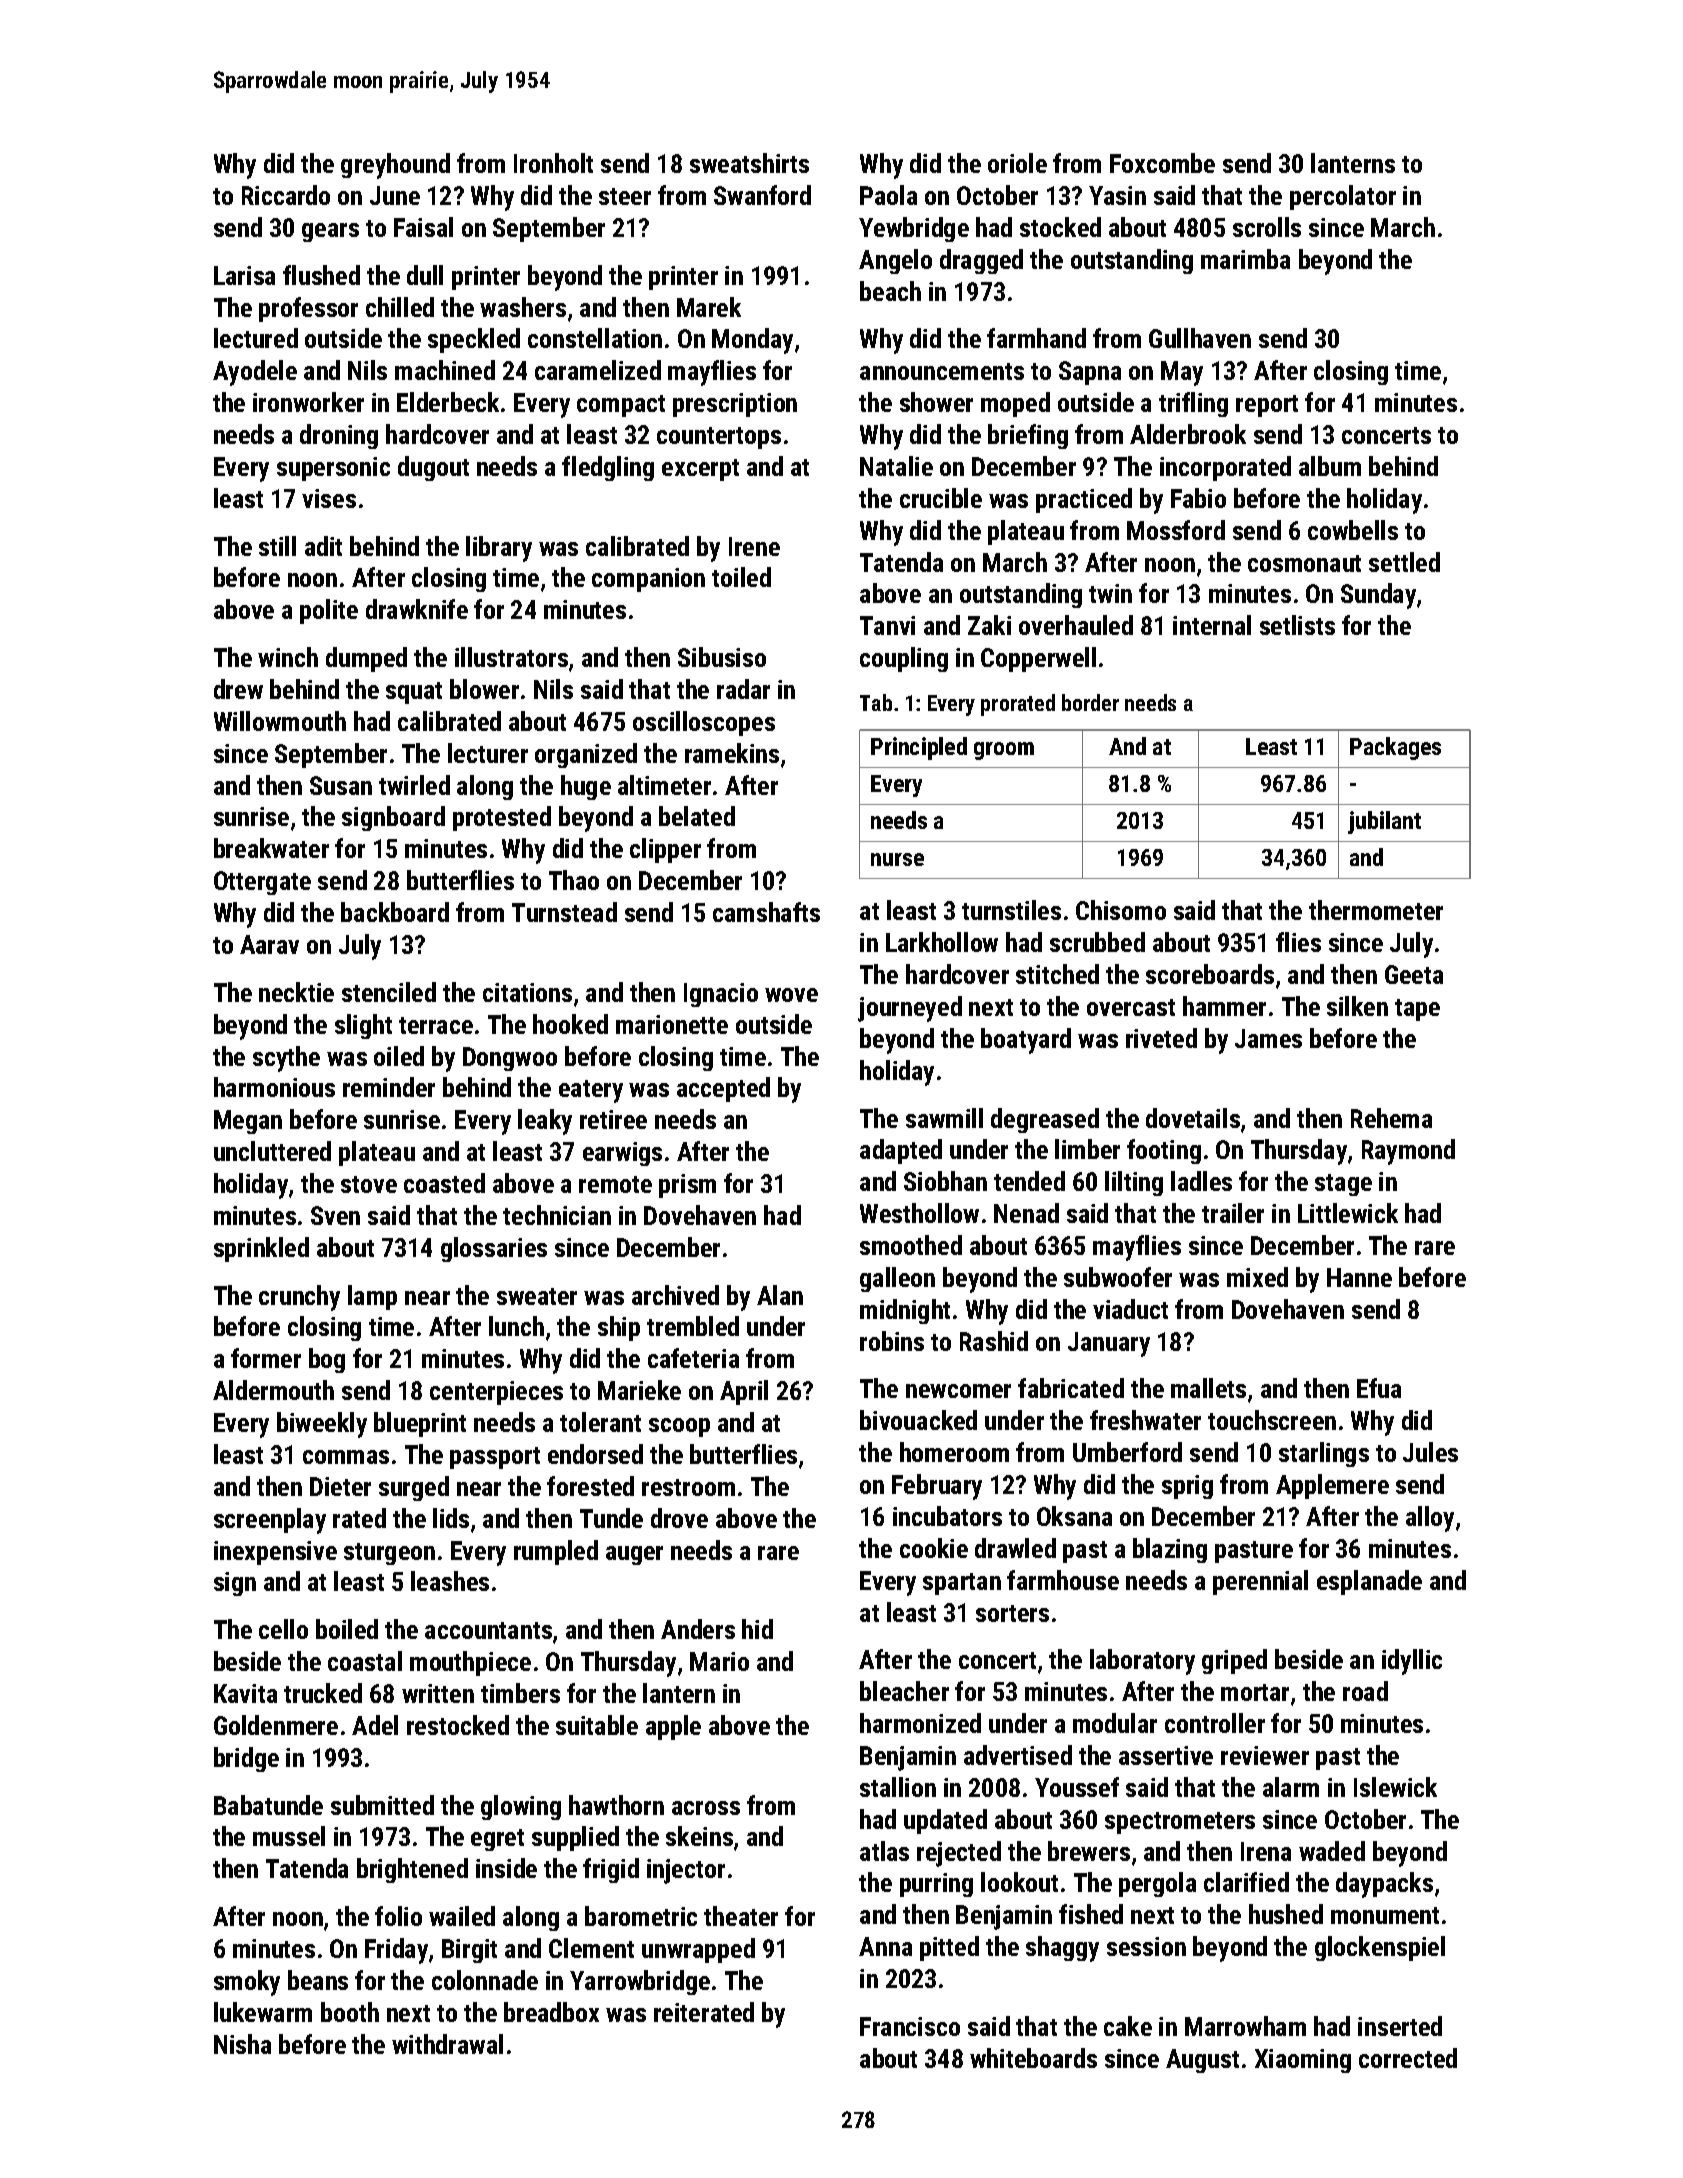  What do you see at coordinates (1395, 748) in the document?
I see `Packages` at bounding box center [1395, 748].
